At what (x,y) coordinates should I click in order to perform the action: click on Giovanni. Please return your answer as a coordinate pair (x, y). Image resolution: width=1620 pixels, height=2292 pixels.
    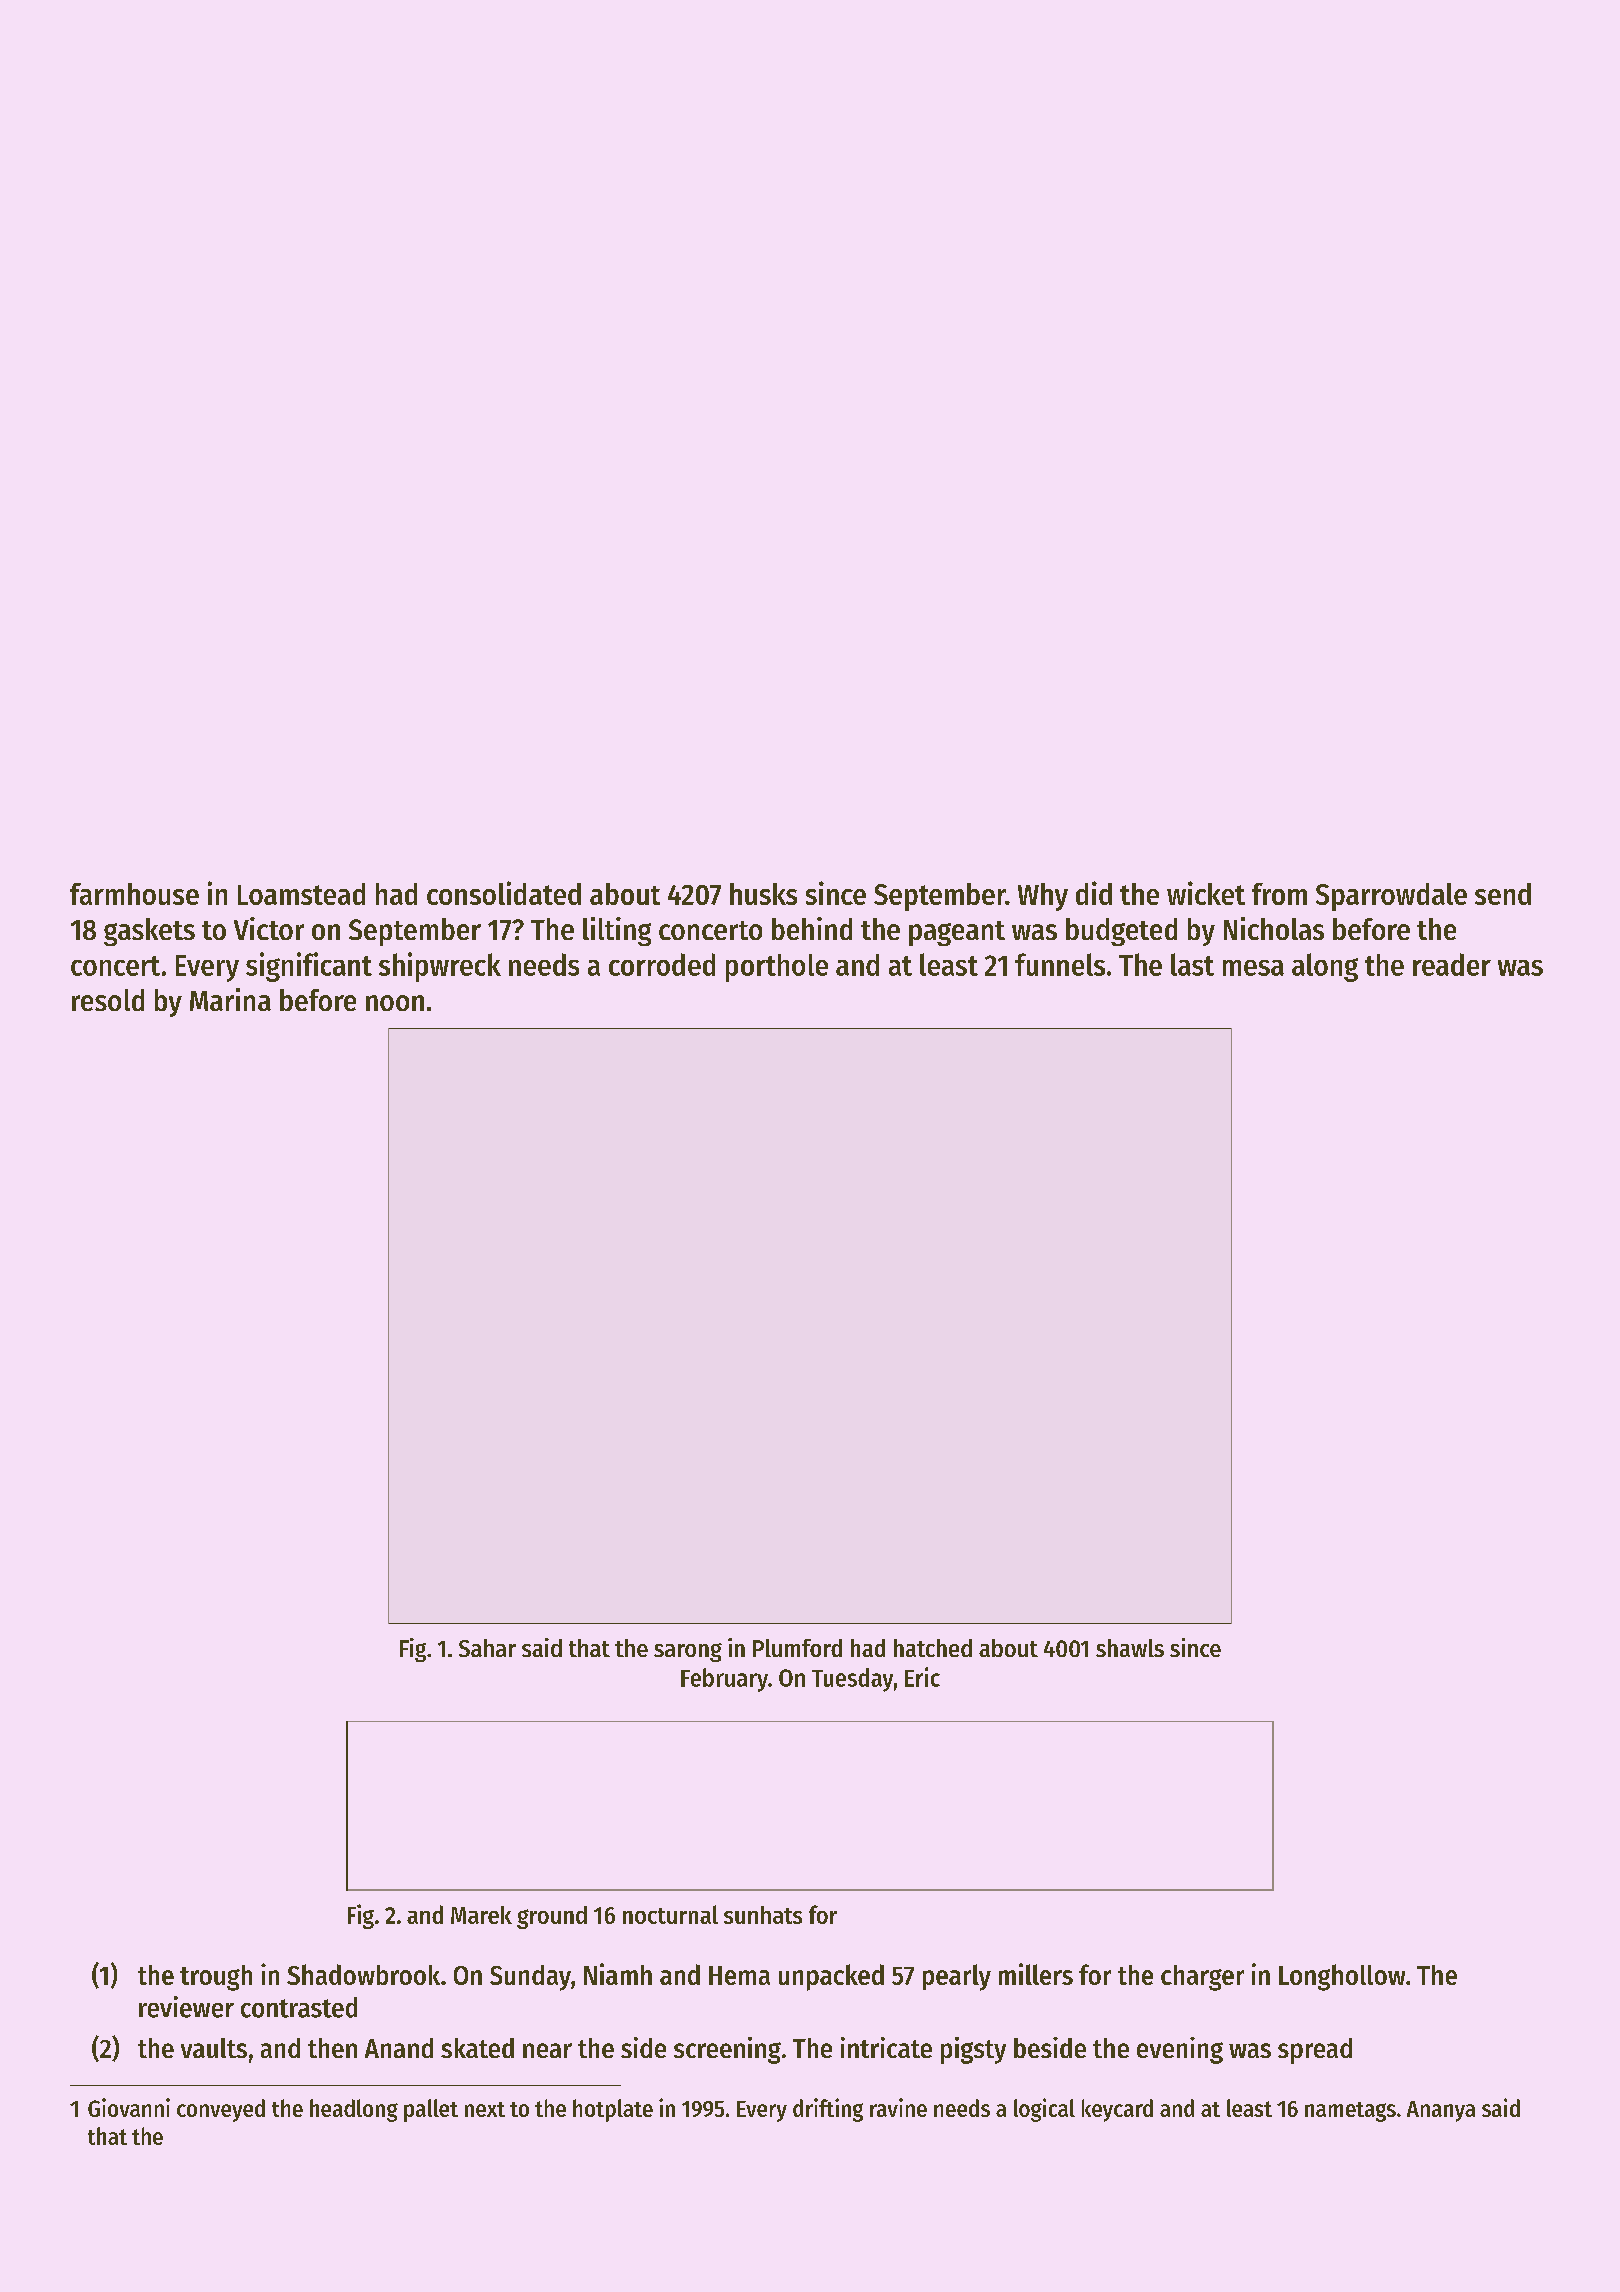
    Looking at the image, I should click on (129, 2107).
